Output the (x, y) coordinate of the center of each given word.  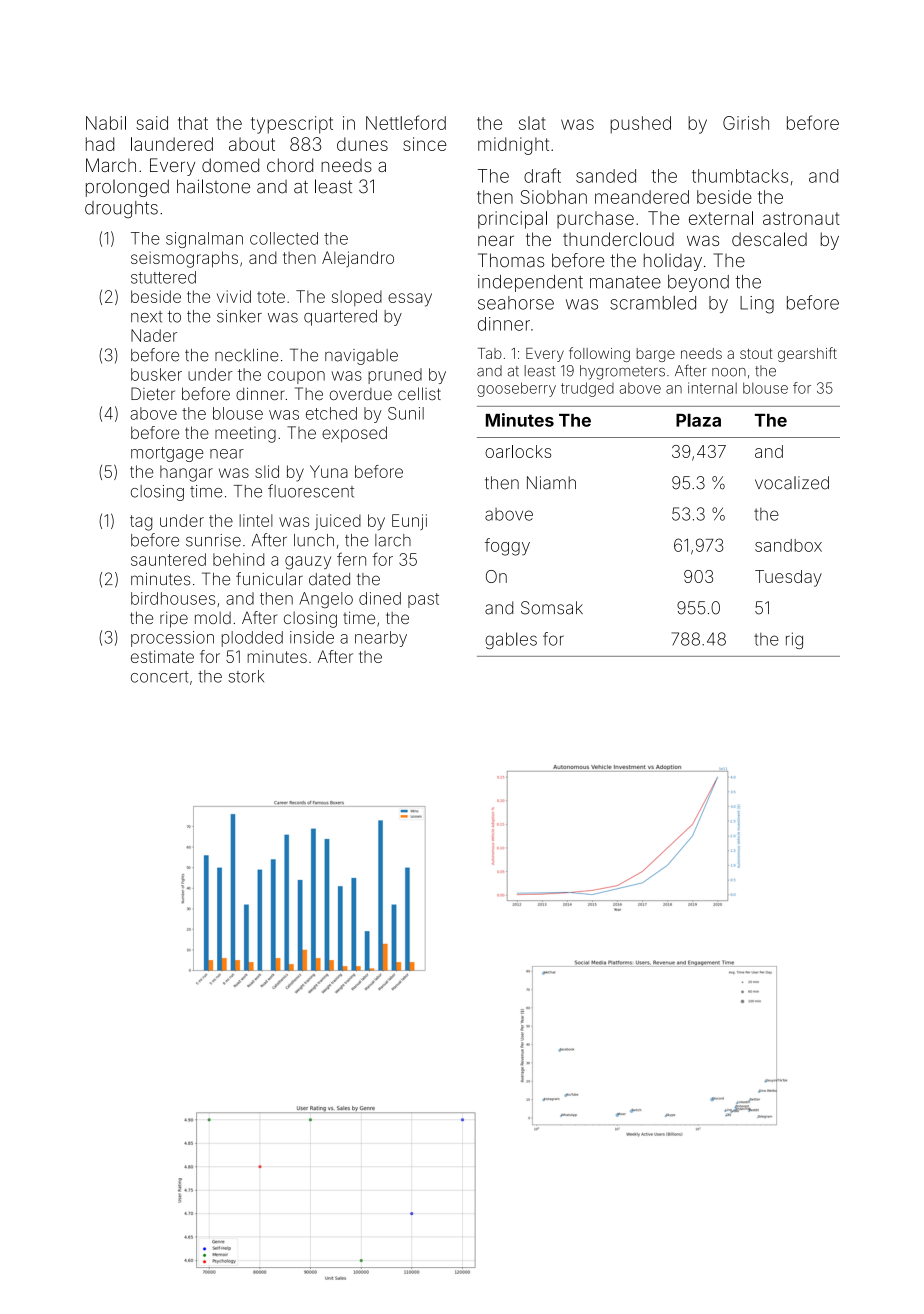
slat (532, 123)
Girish (746, 123)
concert (160, 677)
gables (511, 640)
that (193, 123)
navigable (361, 357)
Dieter (153, 393)
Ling (757, 305)
